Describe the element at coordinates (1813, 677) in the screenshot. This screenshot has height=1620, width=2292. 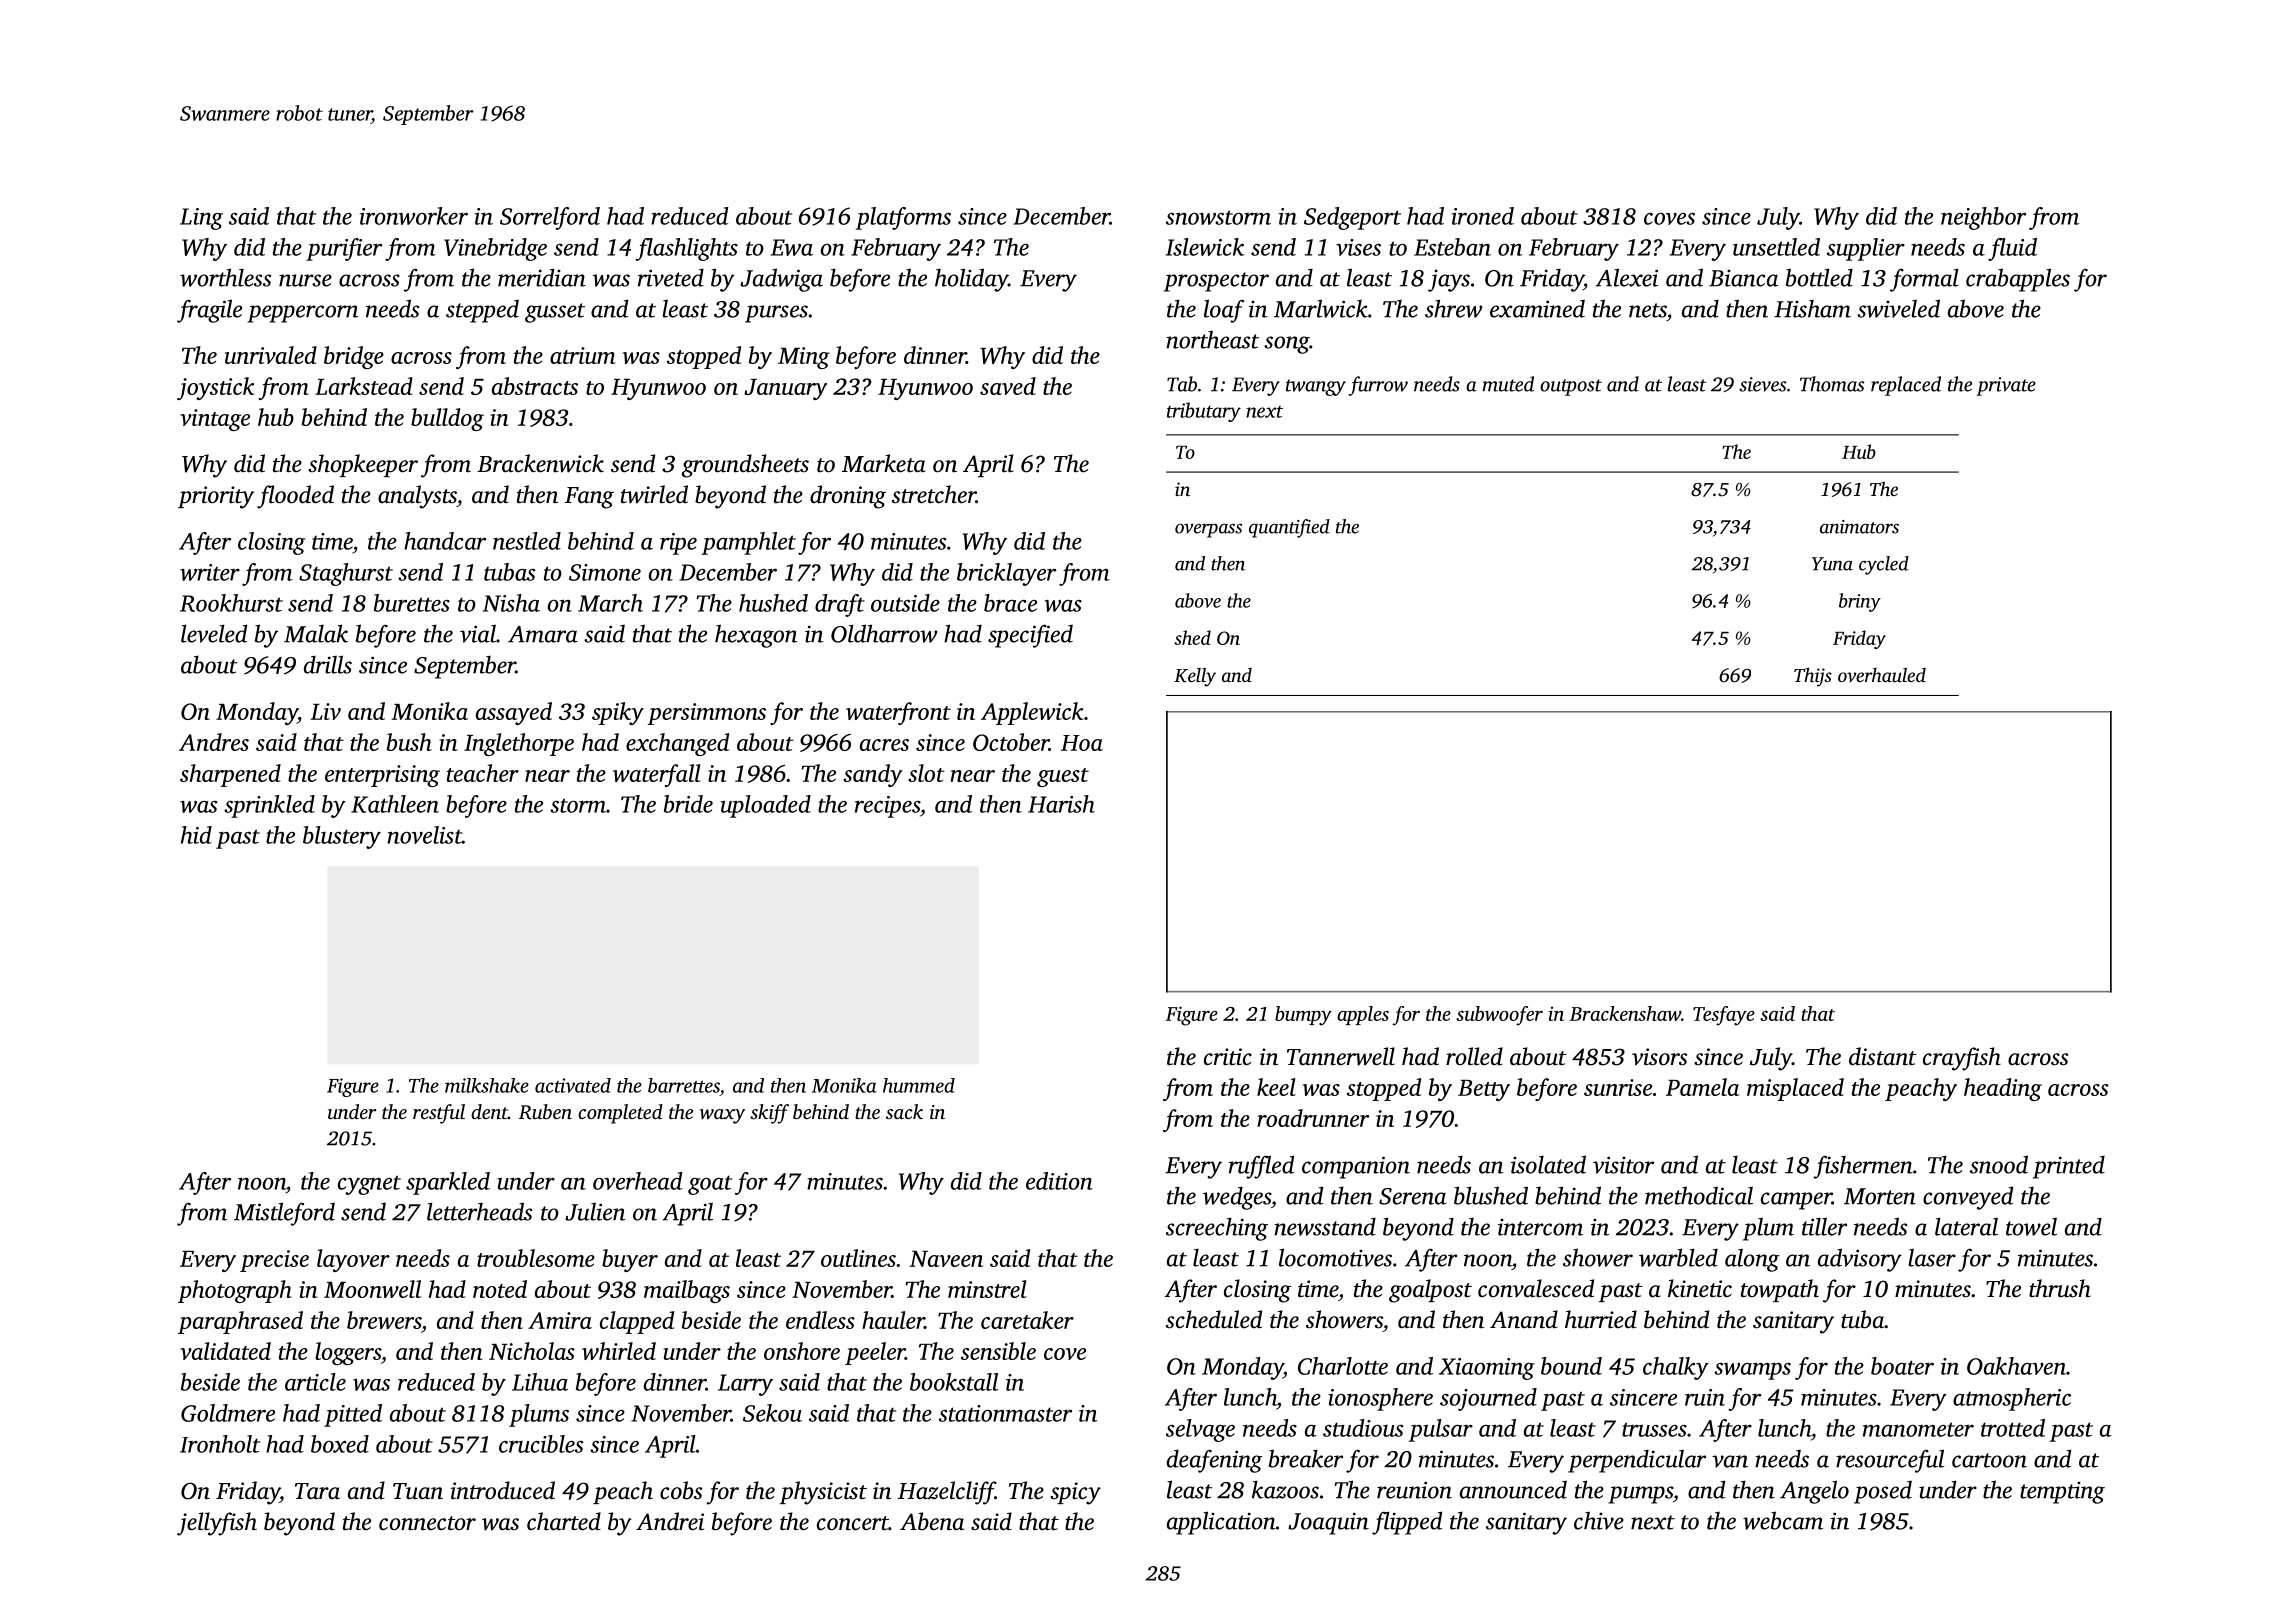
I see `Thijs` at that location.
